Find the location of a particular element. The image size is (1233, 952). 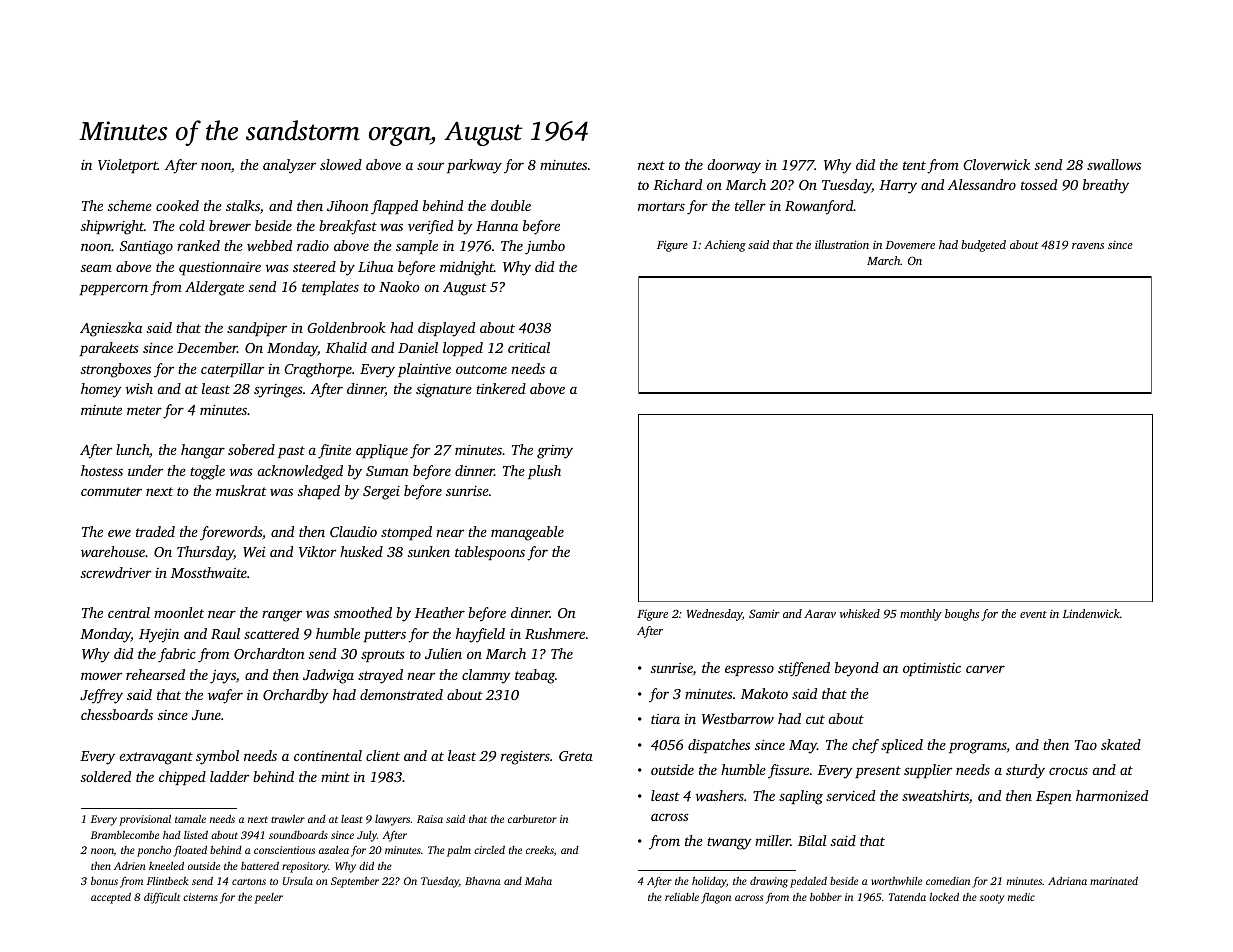

doorway is located at coordinates (734, 166).
